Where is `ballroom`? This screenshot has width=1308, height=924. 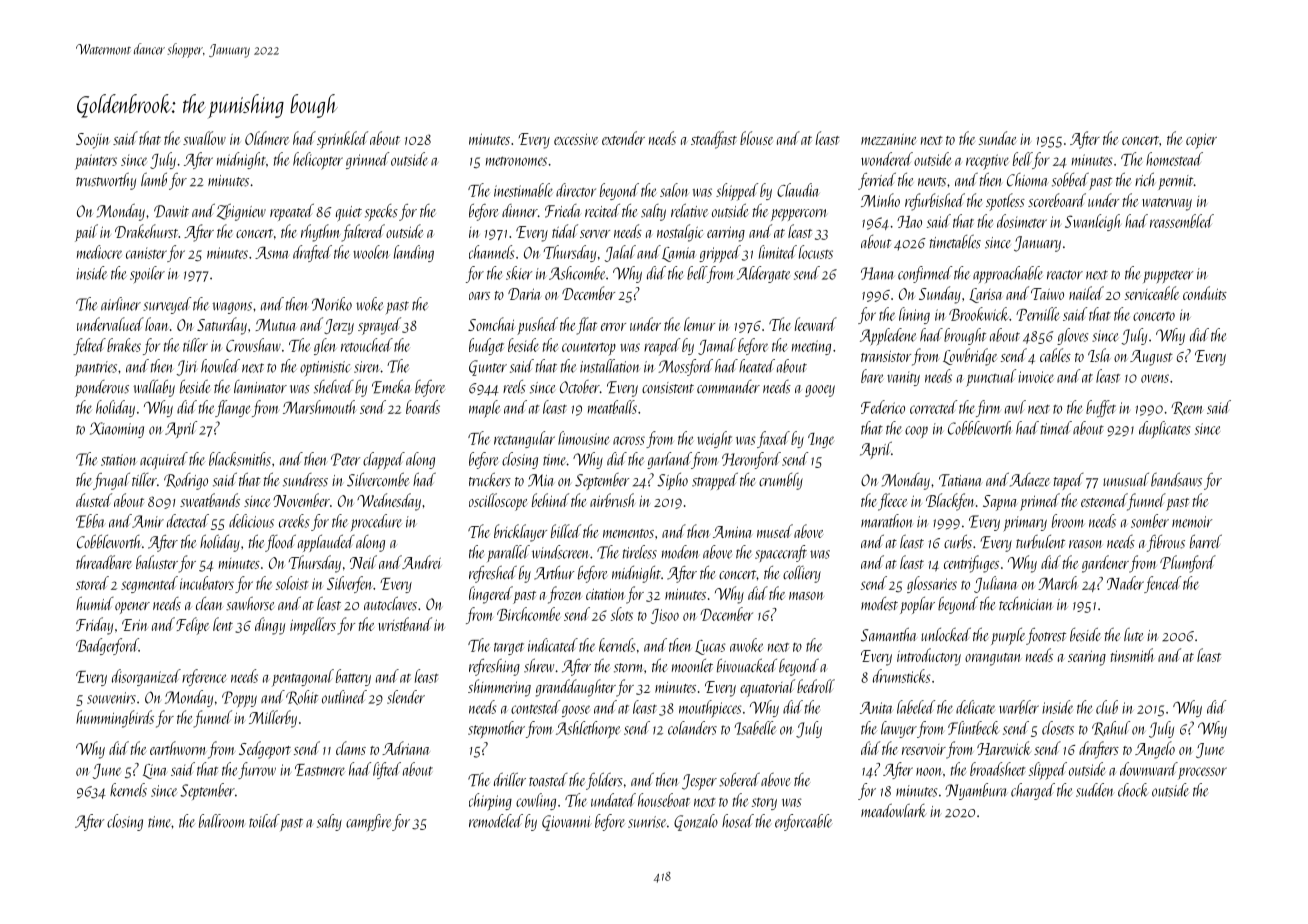
ballroom is located at coordinates (222, 821).
